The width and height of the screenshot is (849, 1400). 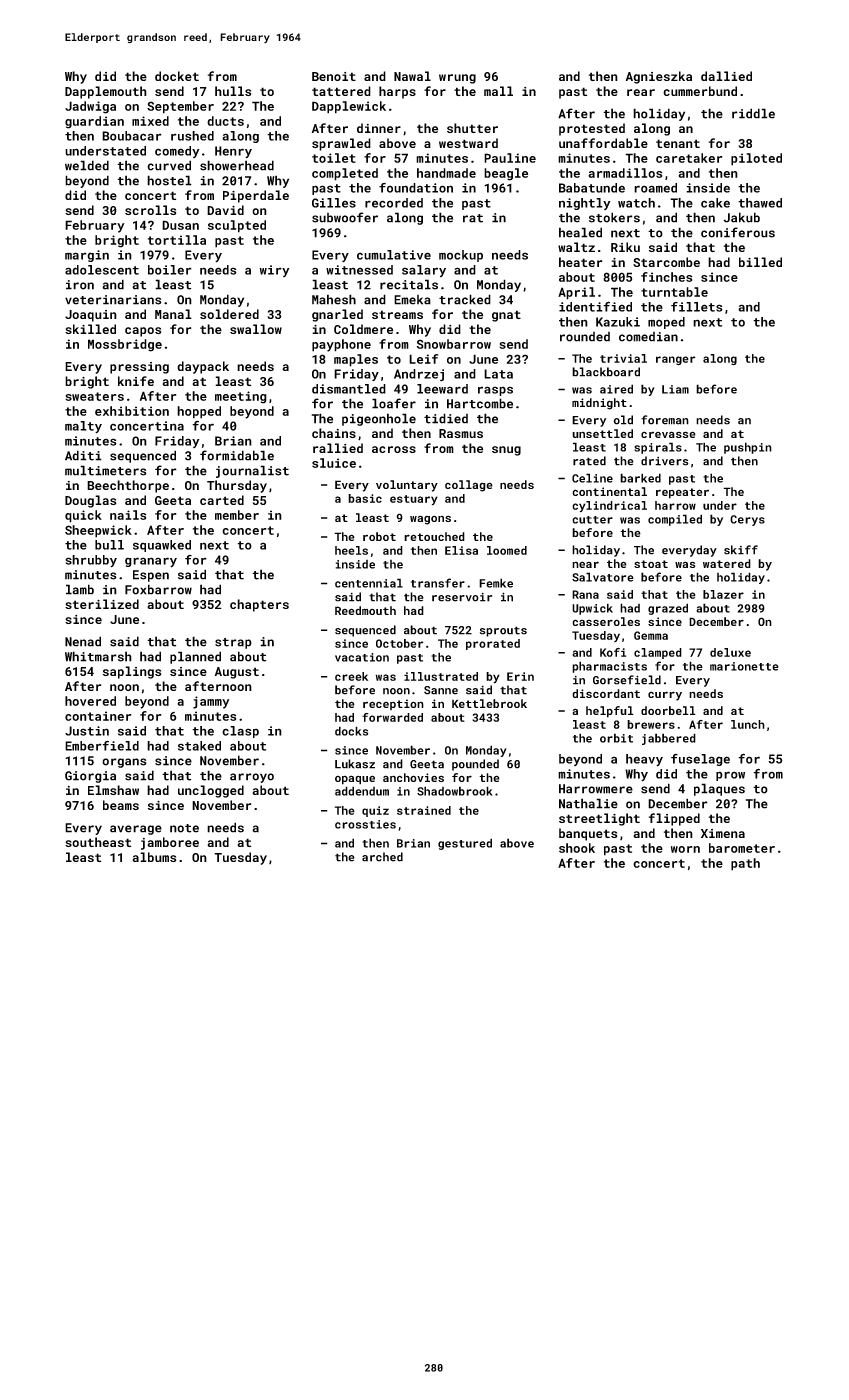 What do you see at coordinates (665, 461) in the screenshot?
I see `drivers` at bounding box center [665, 461].
